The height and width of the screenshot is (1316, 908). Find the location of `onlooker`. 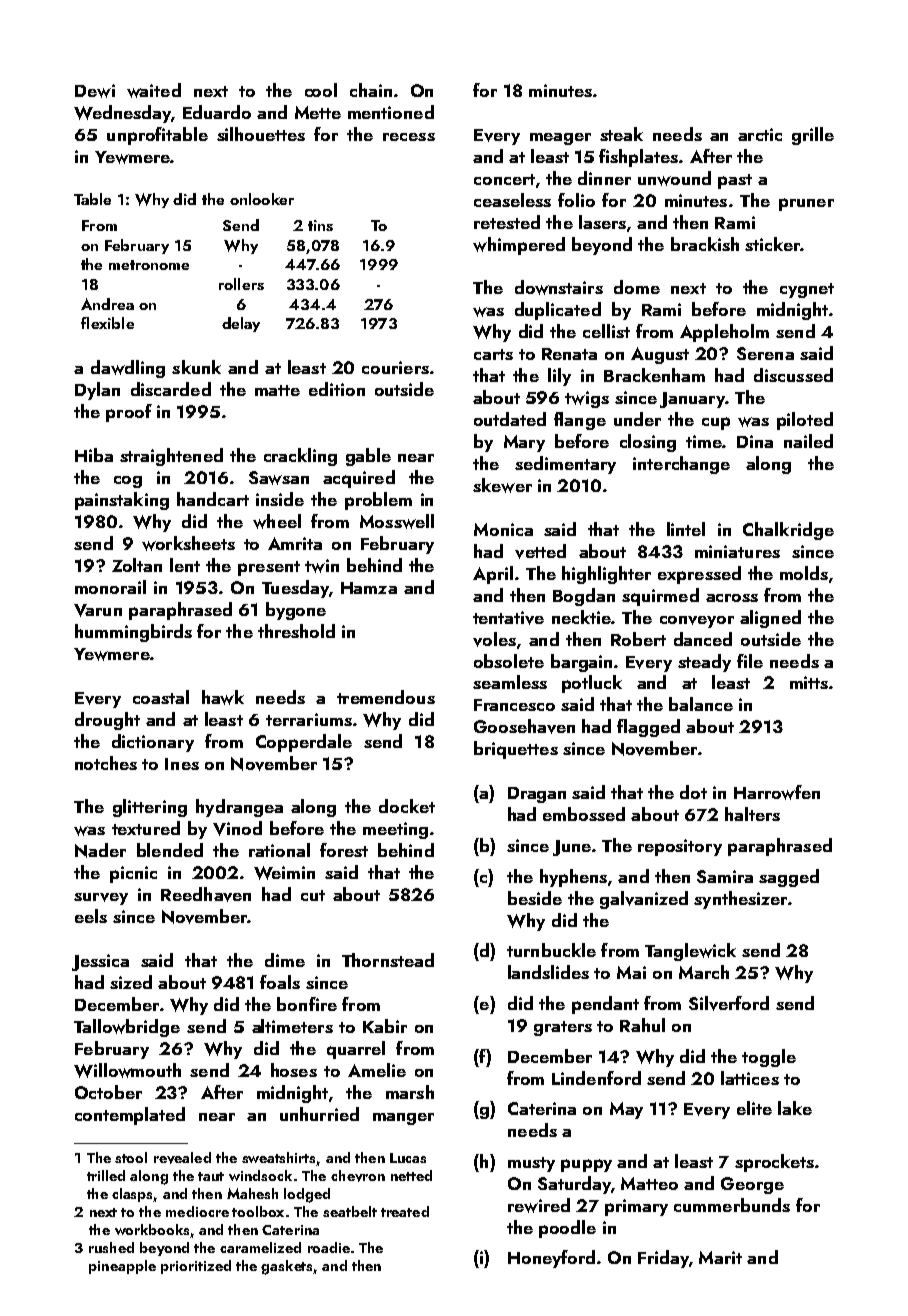

onlooker is located at coordinates (262, 199).
